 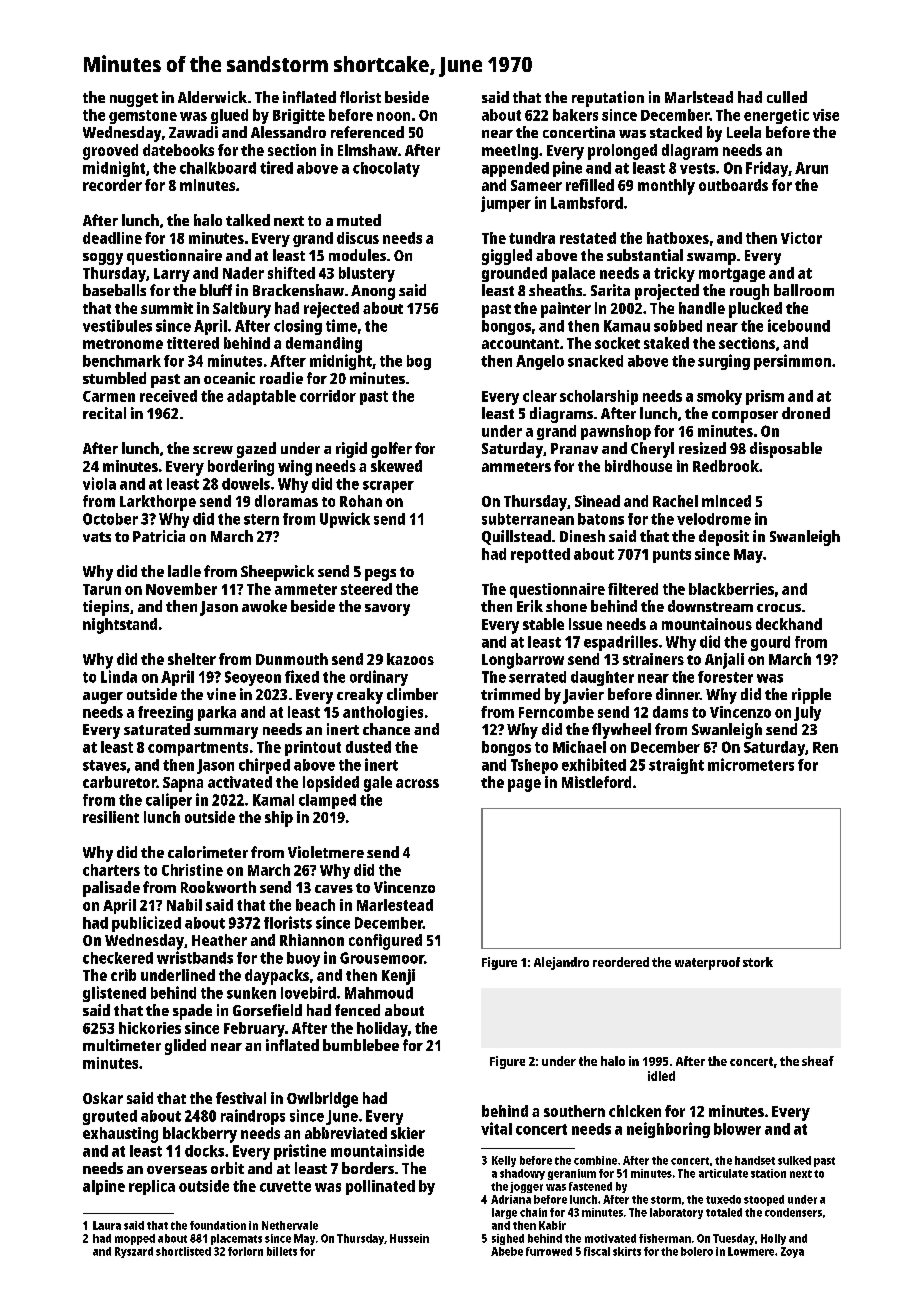 What do you see at coordinates (218, 1225) in the image?
I see `foundation` at bounding box center [218, 1225].
